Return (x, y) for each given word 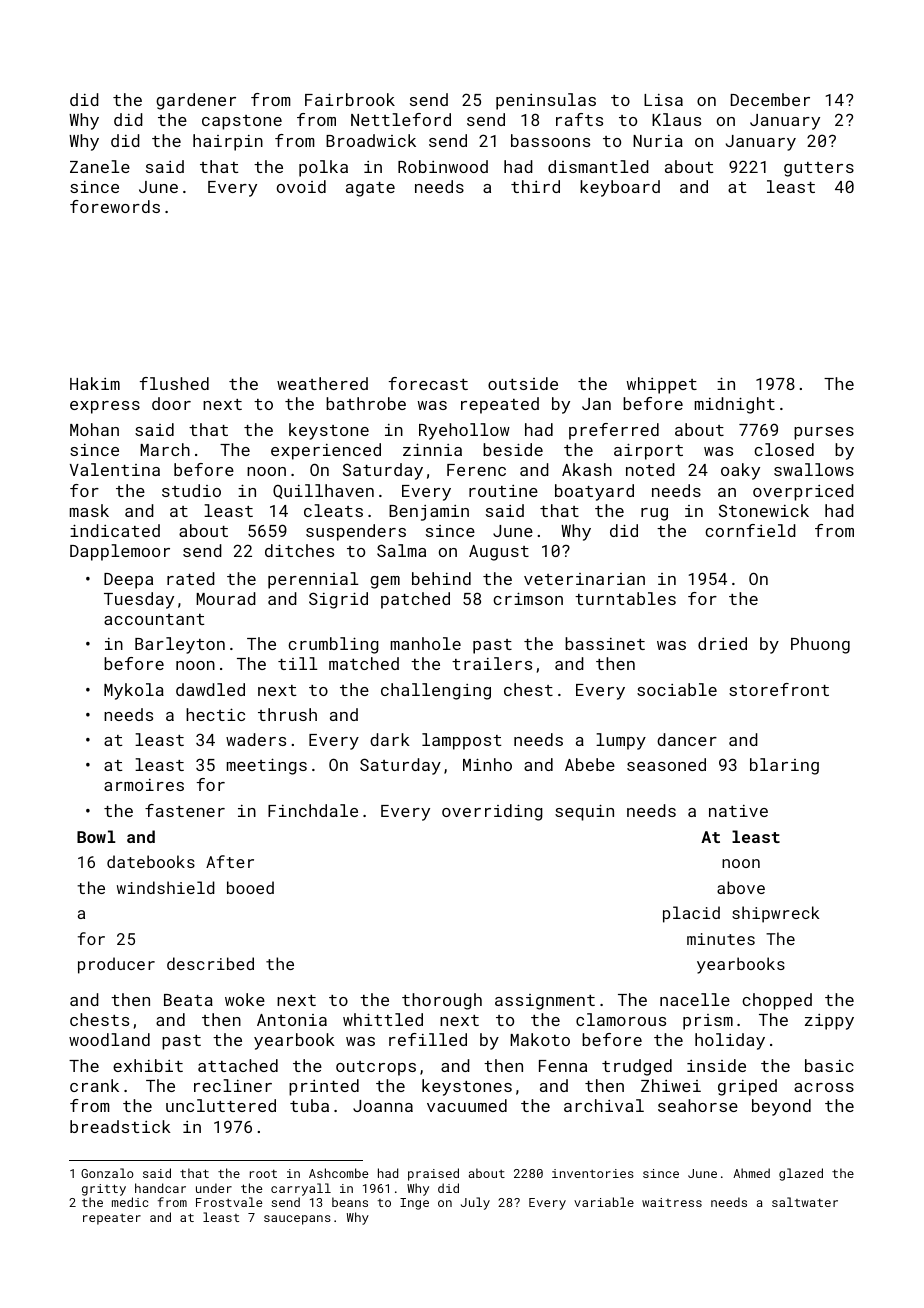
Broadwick (371, 140)
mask (89, 510)
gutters (819, 169)
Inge (414, 1204)
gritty (104, 1190)
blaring (784, 766)
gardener (196, 101)
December (770, 99)
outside (523, 383)
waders (256, 739)
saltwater (805, 1202)
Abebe (590, 764)
